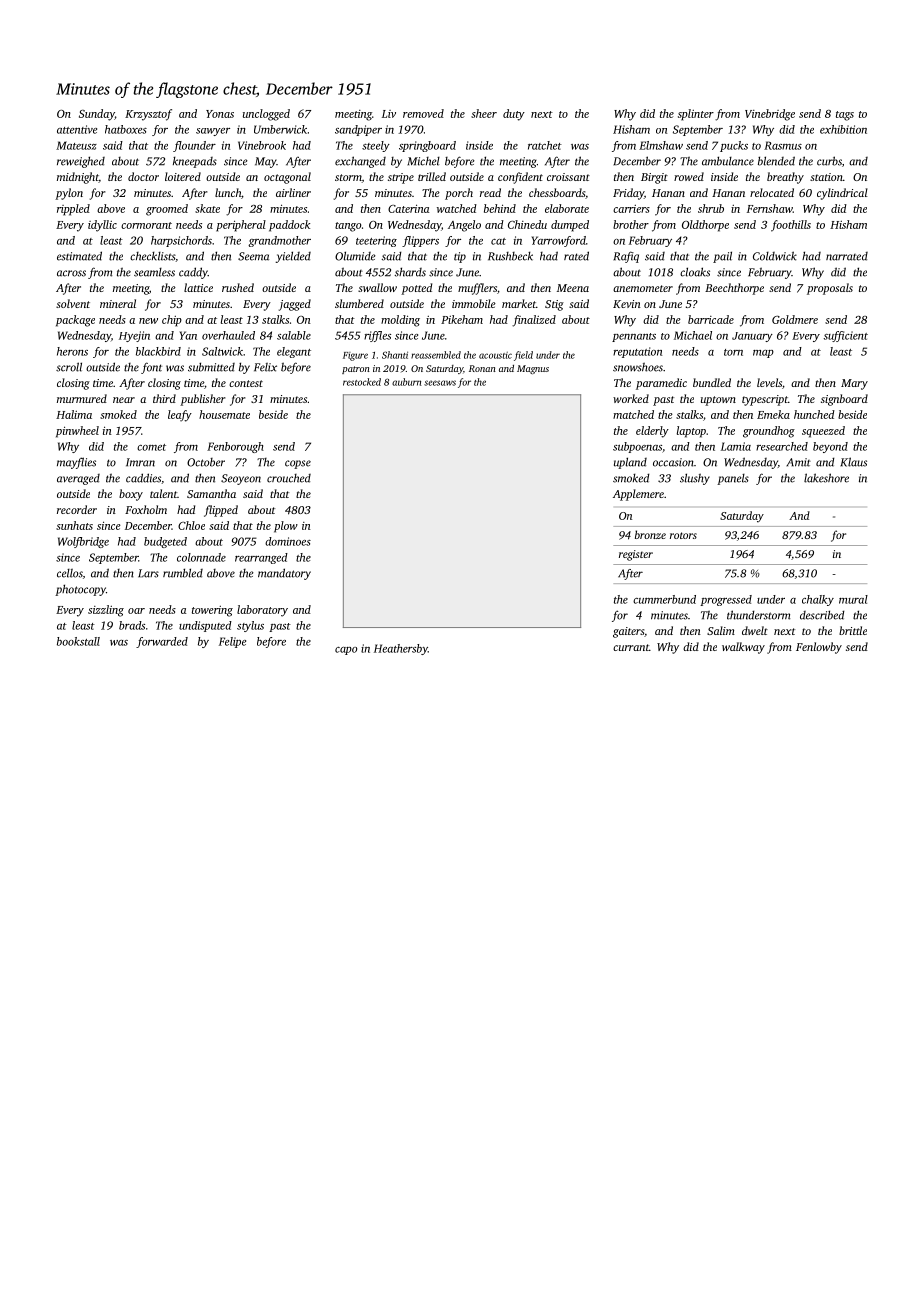 Image resolution: width=924 pixels, height=1308 pixels. I want to click on chip, so click(172, 321).
